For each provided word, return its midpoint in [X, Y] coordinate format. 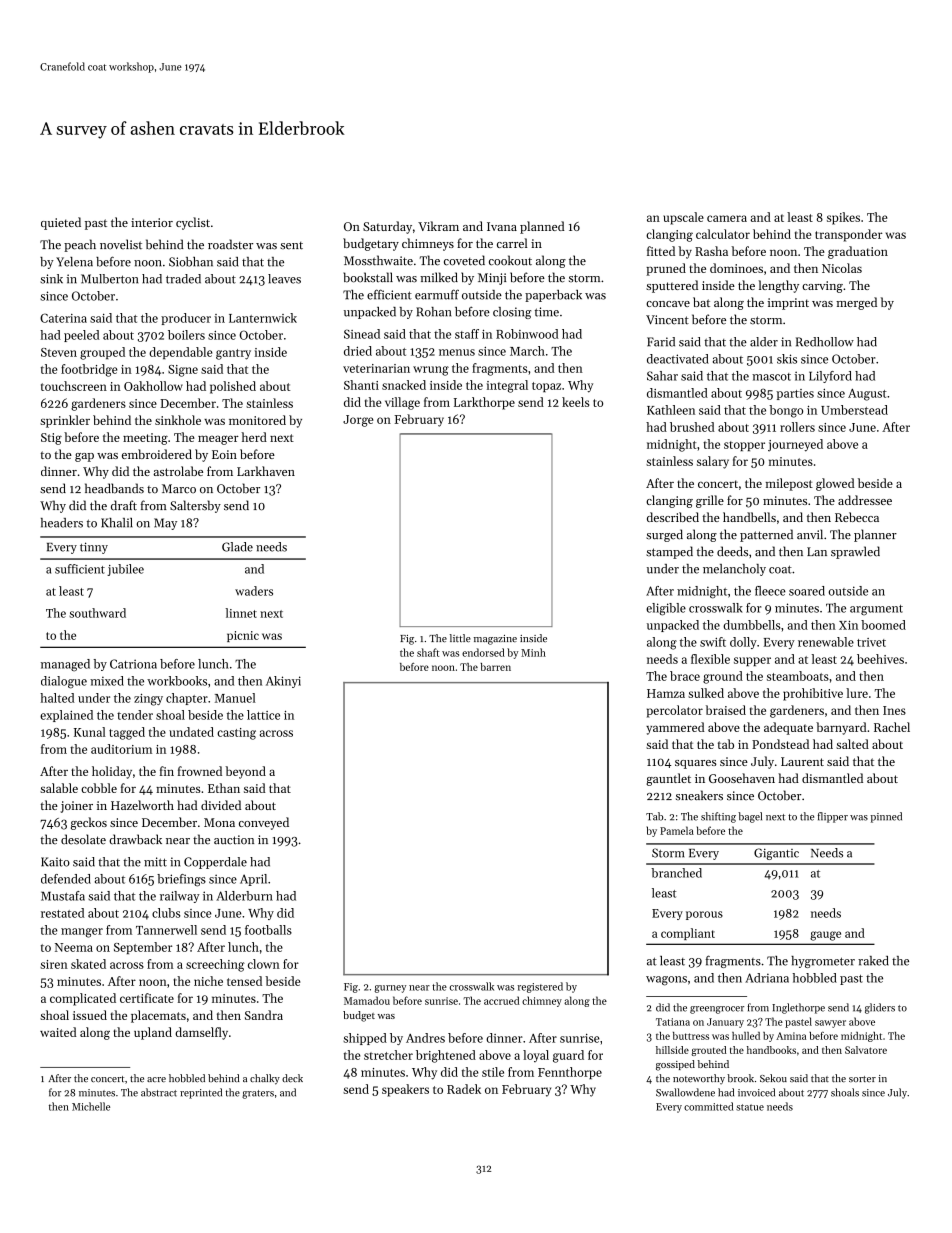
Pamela [677, 830]
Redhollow [825, 342]
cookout [510, 260]
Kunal [90, 732]
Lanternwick [263, 318]
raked [873, 961]
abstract [159, 1092]
